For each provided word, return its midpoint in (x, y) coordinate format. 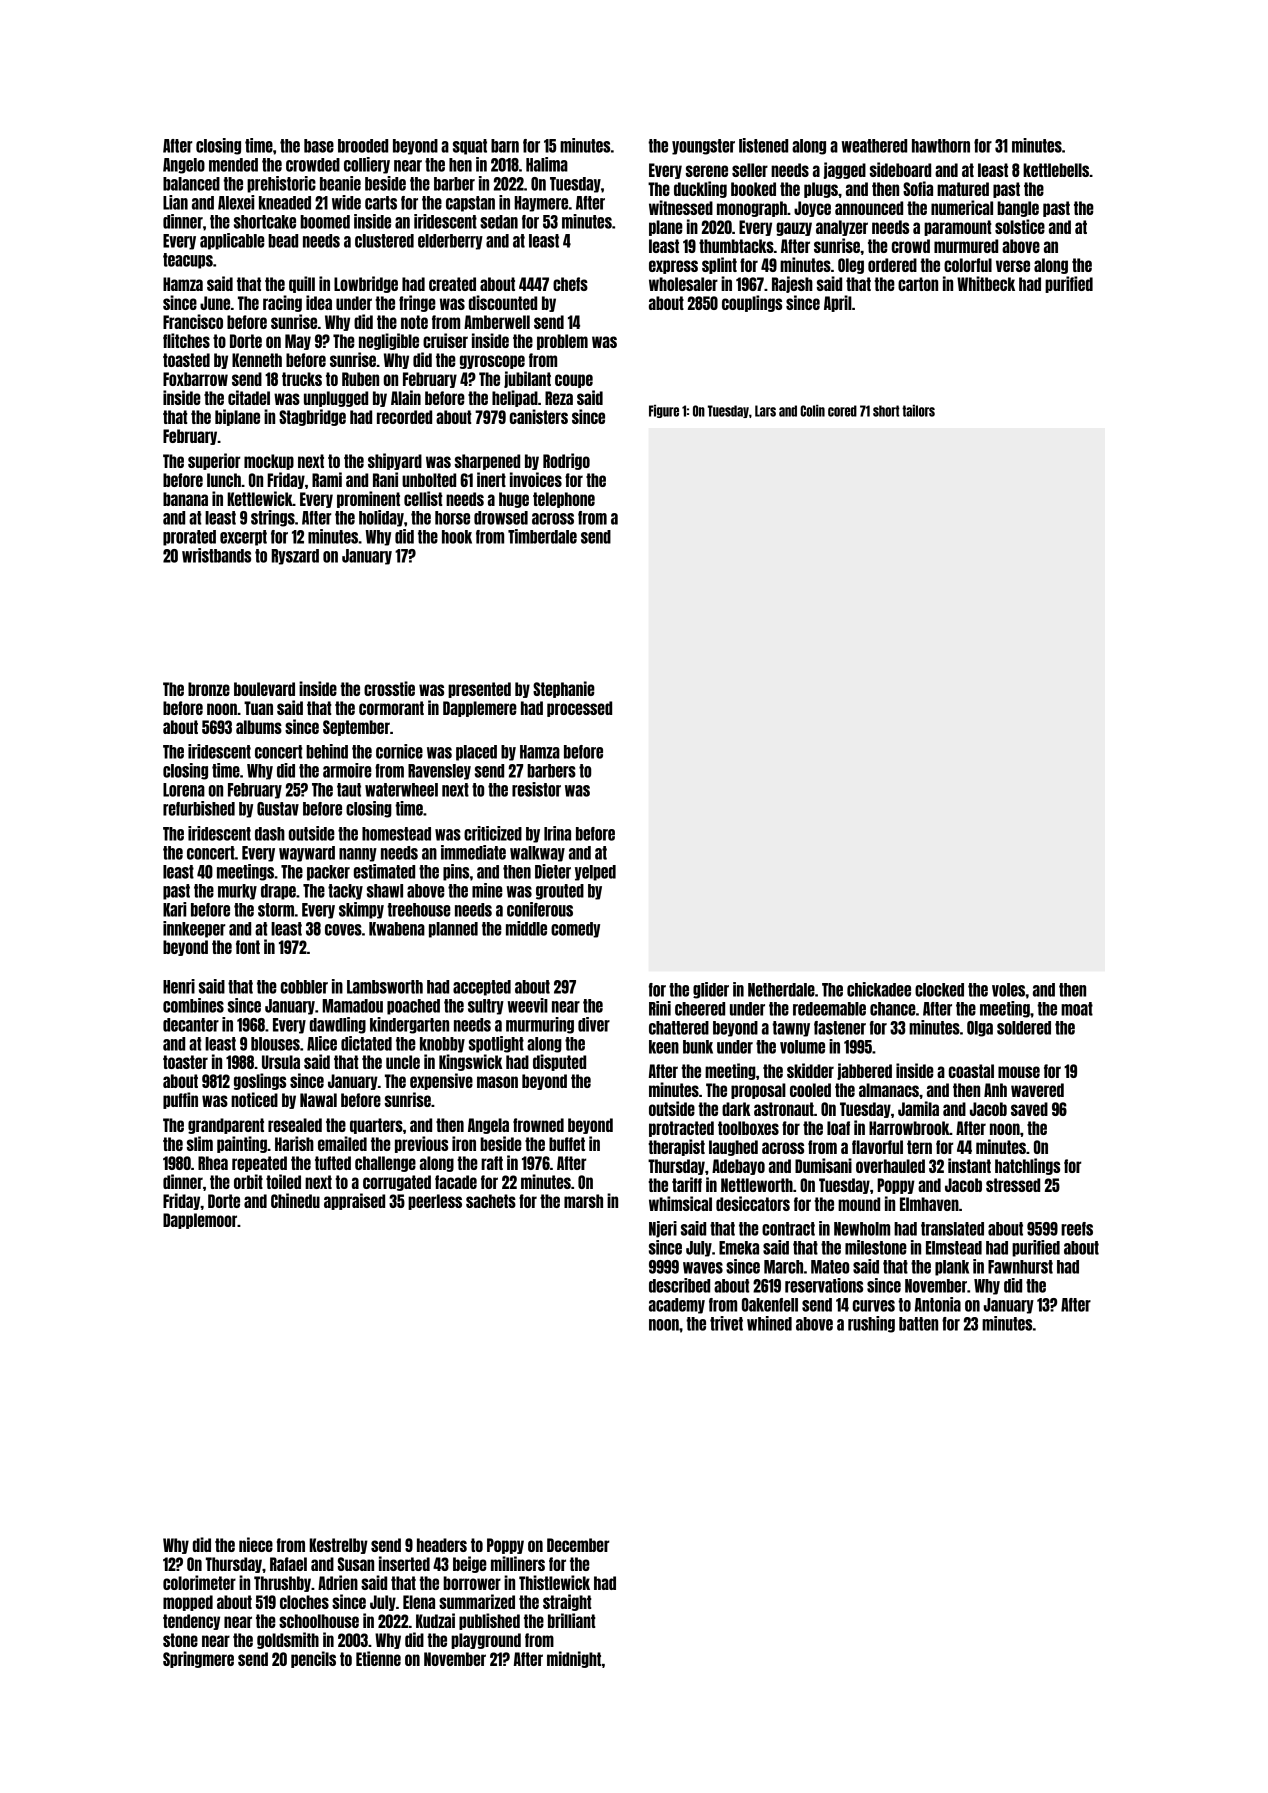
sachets (491, 1201)
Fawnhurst (1020, 1267)
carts (381, 203)
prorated (189, 538)
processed (579, 709)
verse (1013, 266)
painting (242, 1144)
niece (256, 1544)
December (578, 1545)
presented (479, 690)
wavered (1037, 1090)
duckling (700, 189)
